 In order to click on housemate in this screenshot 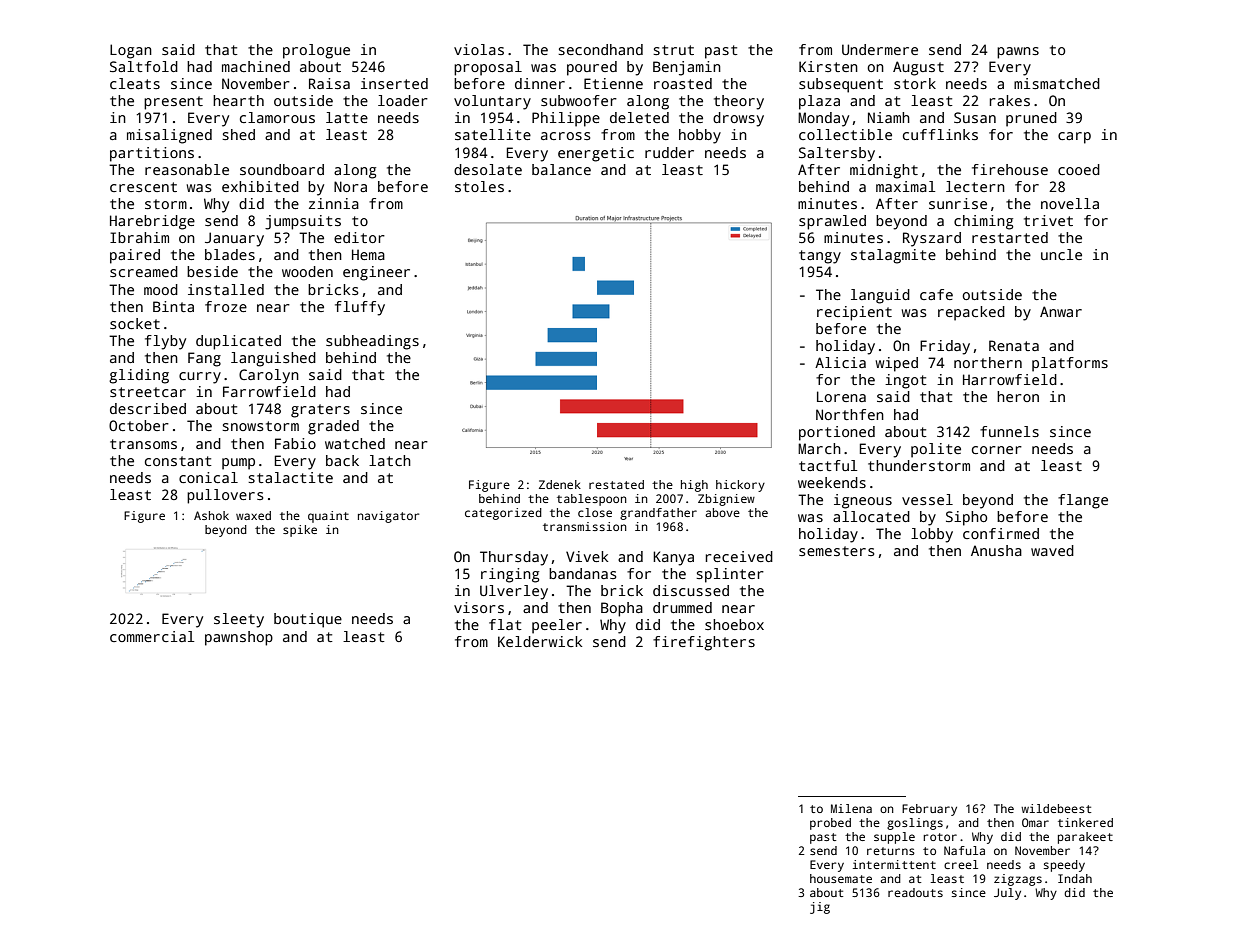, I will do `click(841, 878)`.
